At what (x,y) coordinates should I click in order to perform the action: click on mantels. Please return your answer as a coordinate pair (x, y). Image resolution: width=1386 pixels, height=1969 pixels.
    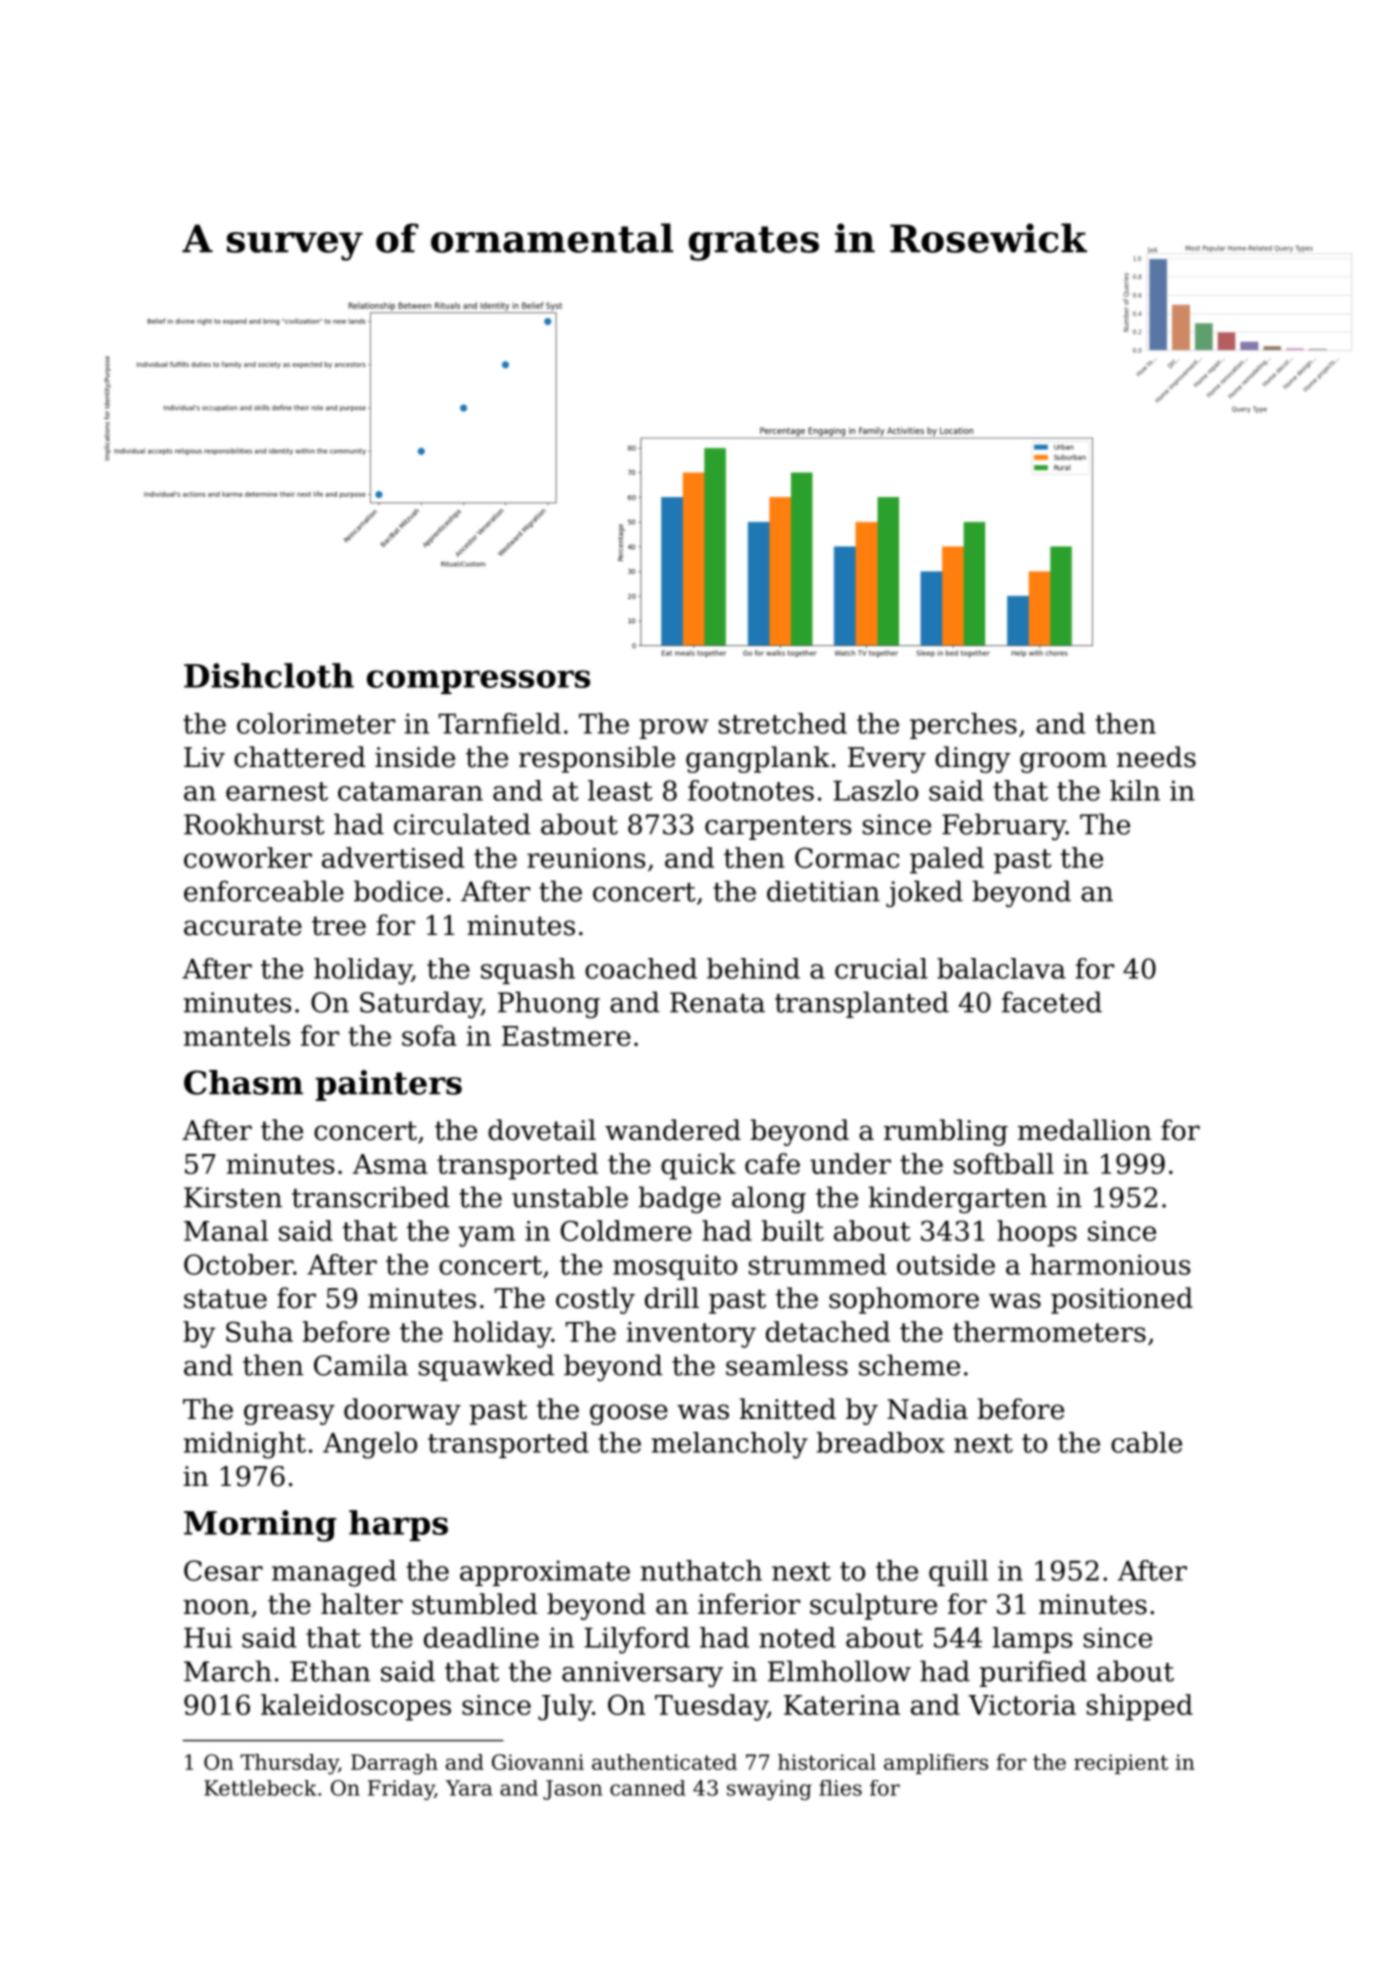
    Looking at the image, I should click on (236, 1035).
